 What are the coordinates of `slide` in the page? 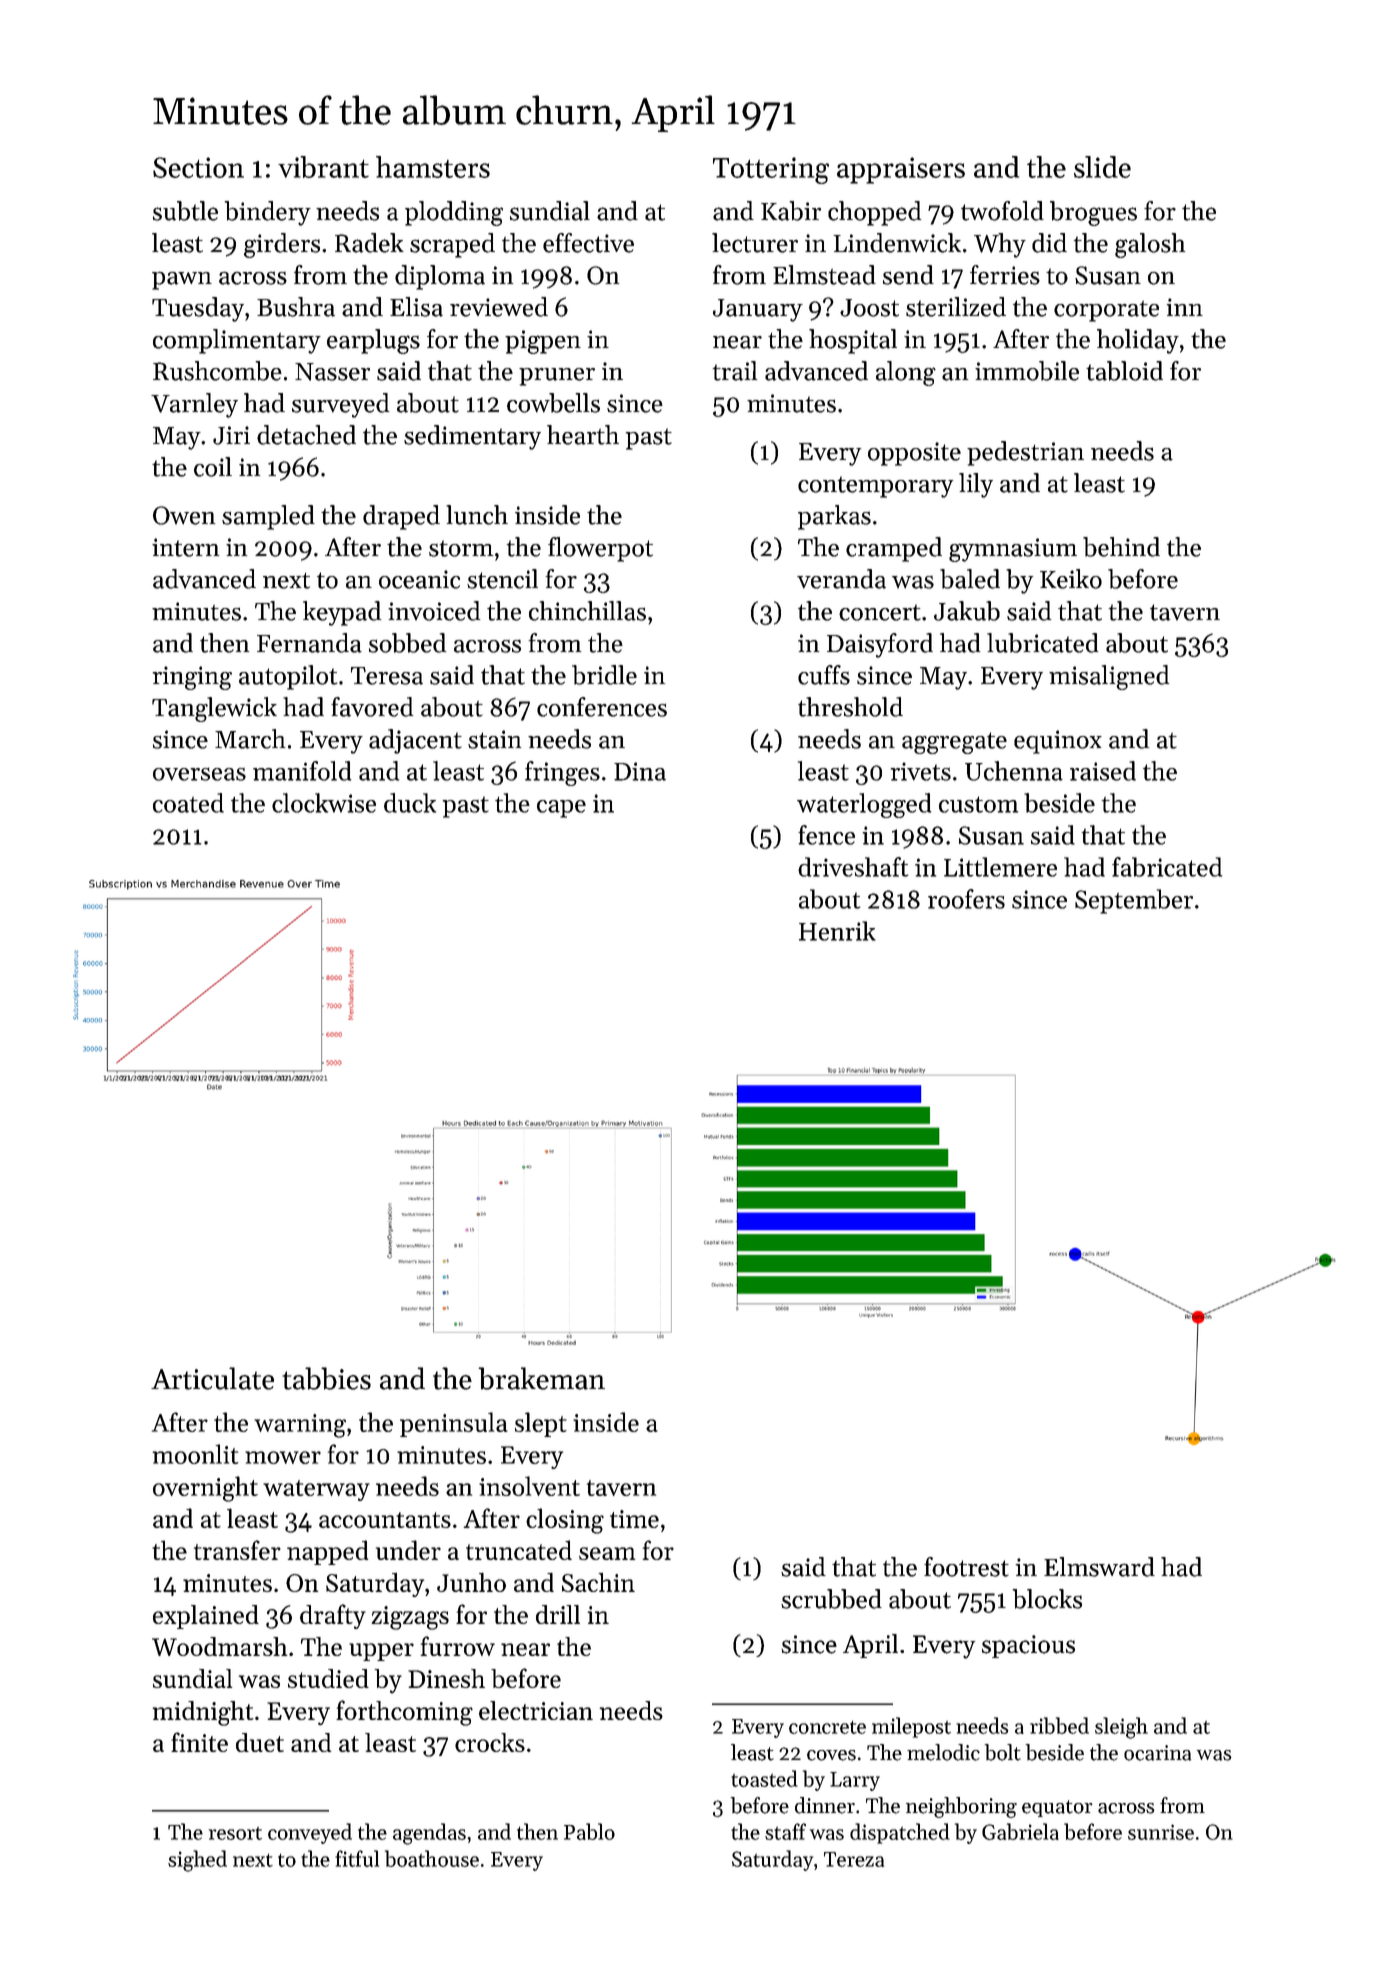 It's located at (1102, 167).
